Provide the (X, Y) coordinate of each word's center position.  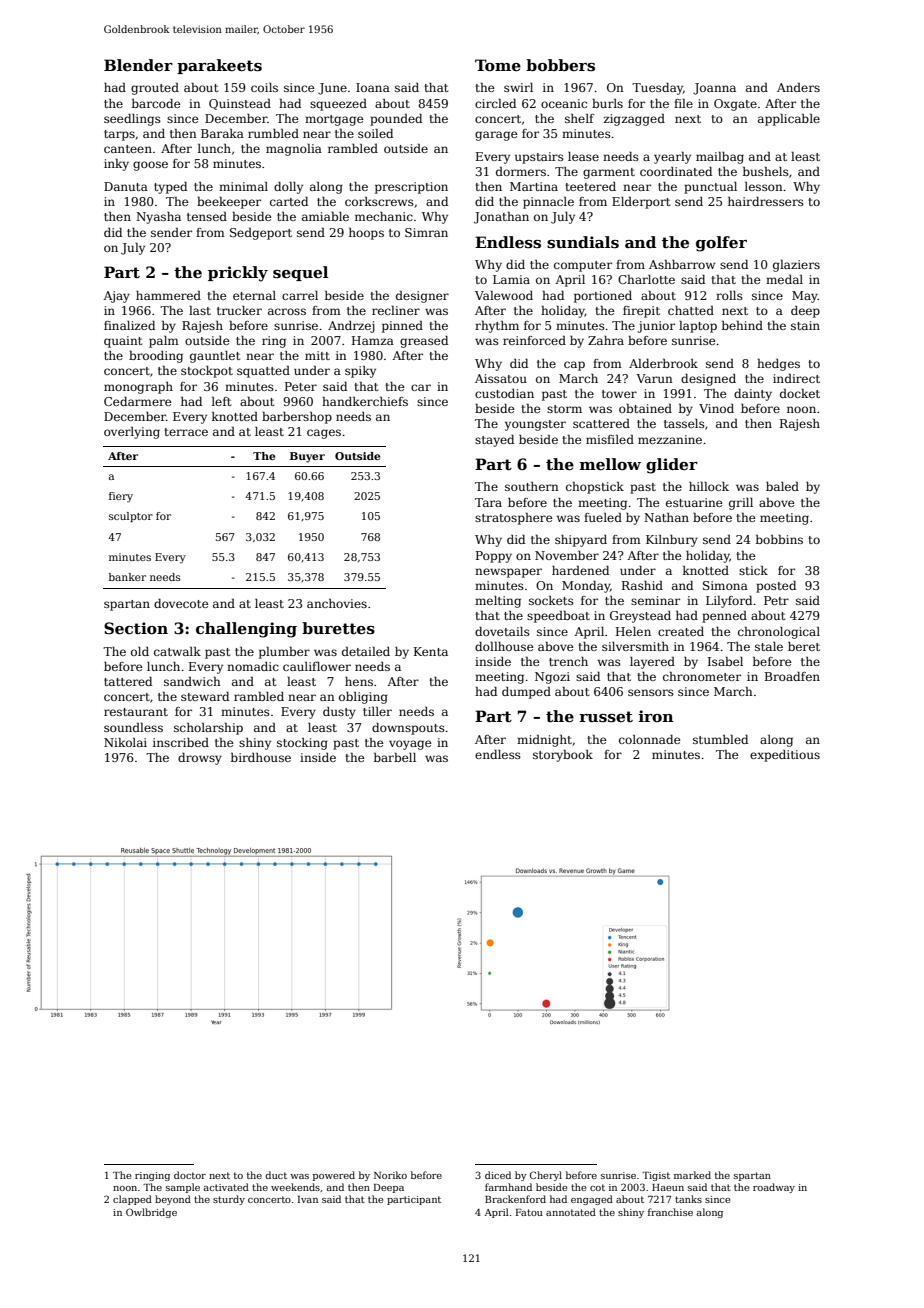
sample (183, 1188)
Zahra (606, 340)
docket (800, 393)
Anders (798, 87)
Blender (138, 65)
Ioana (373, 87)
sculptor (131, 517)
